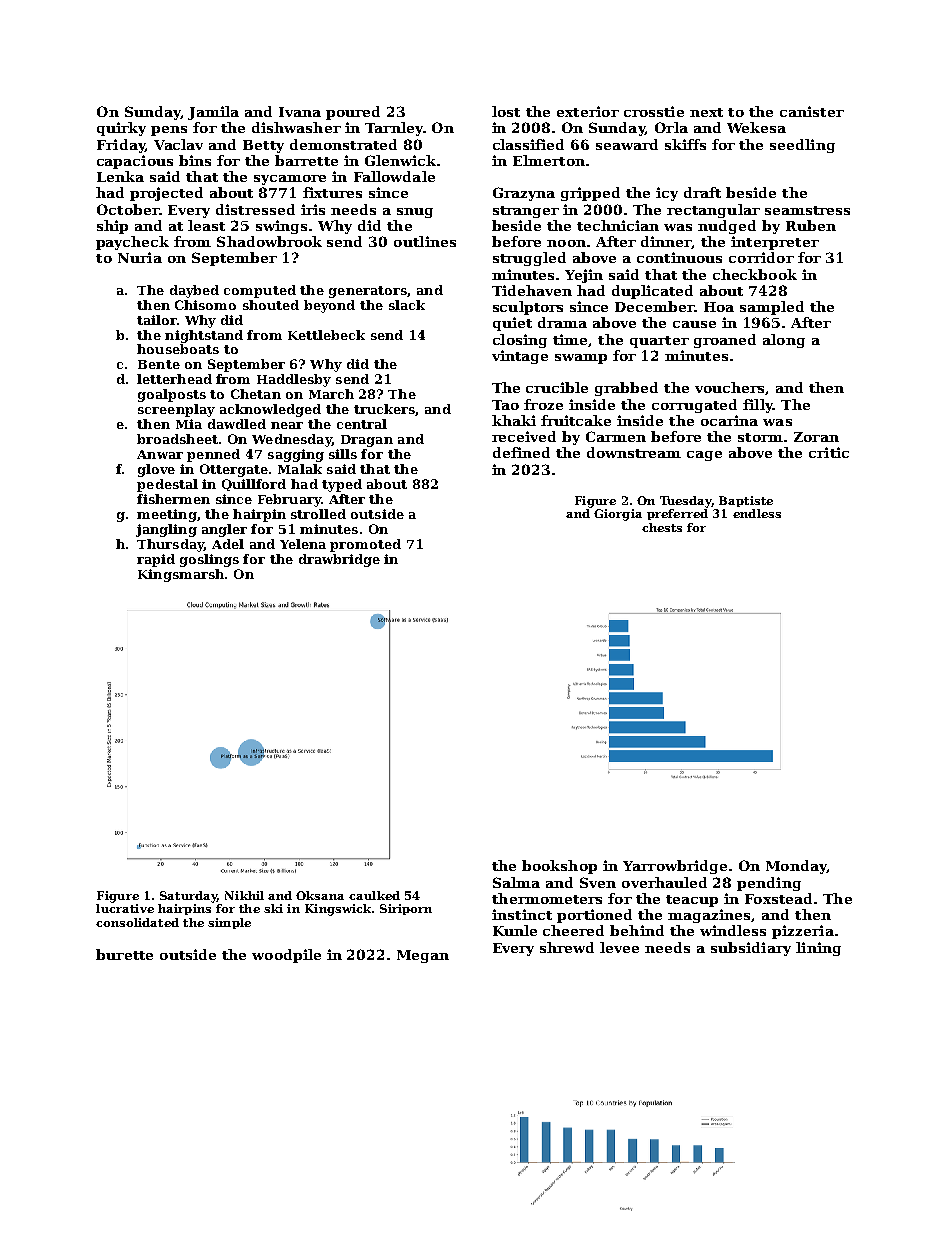  What do you see at coordinates (244, 895) in the screenshot?
I see `Nikhil` at bounding box center [244, 895].
